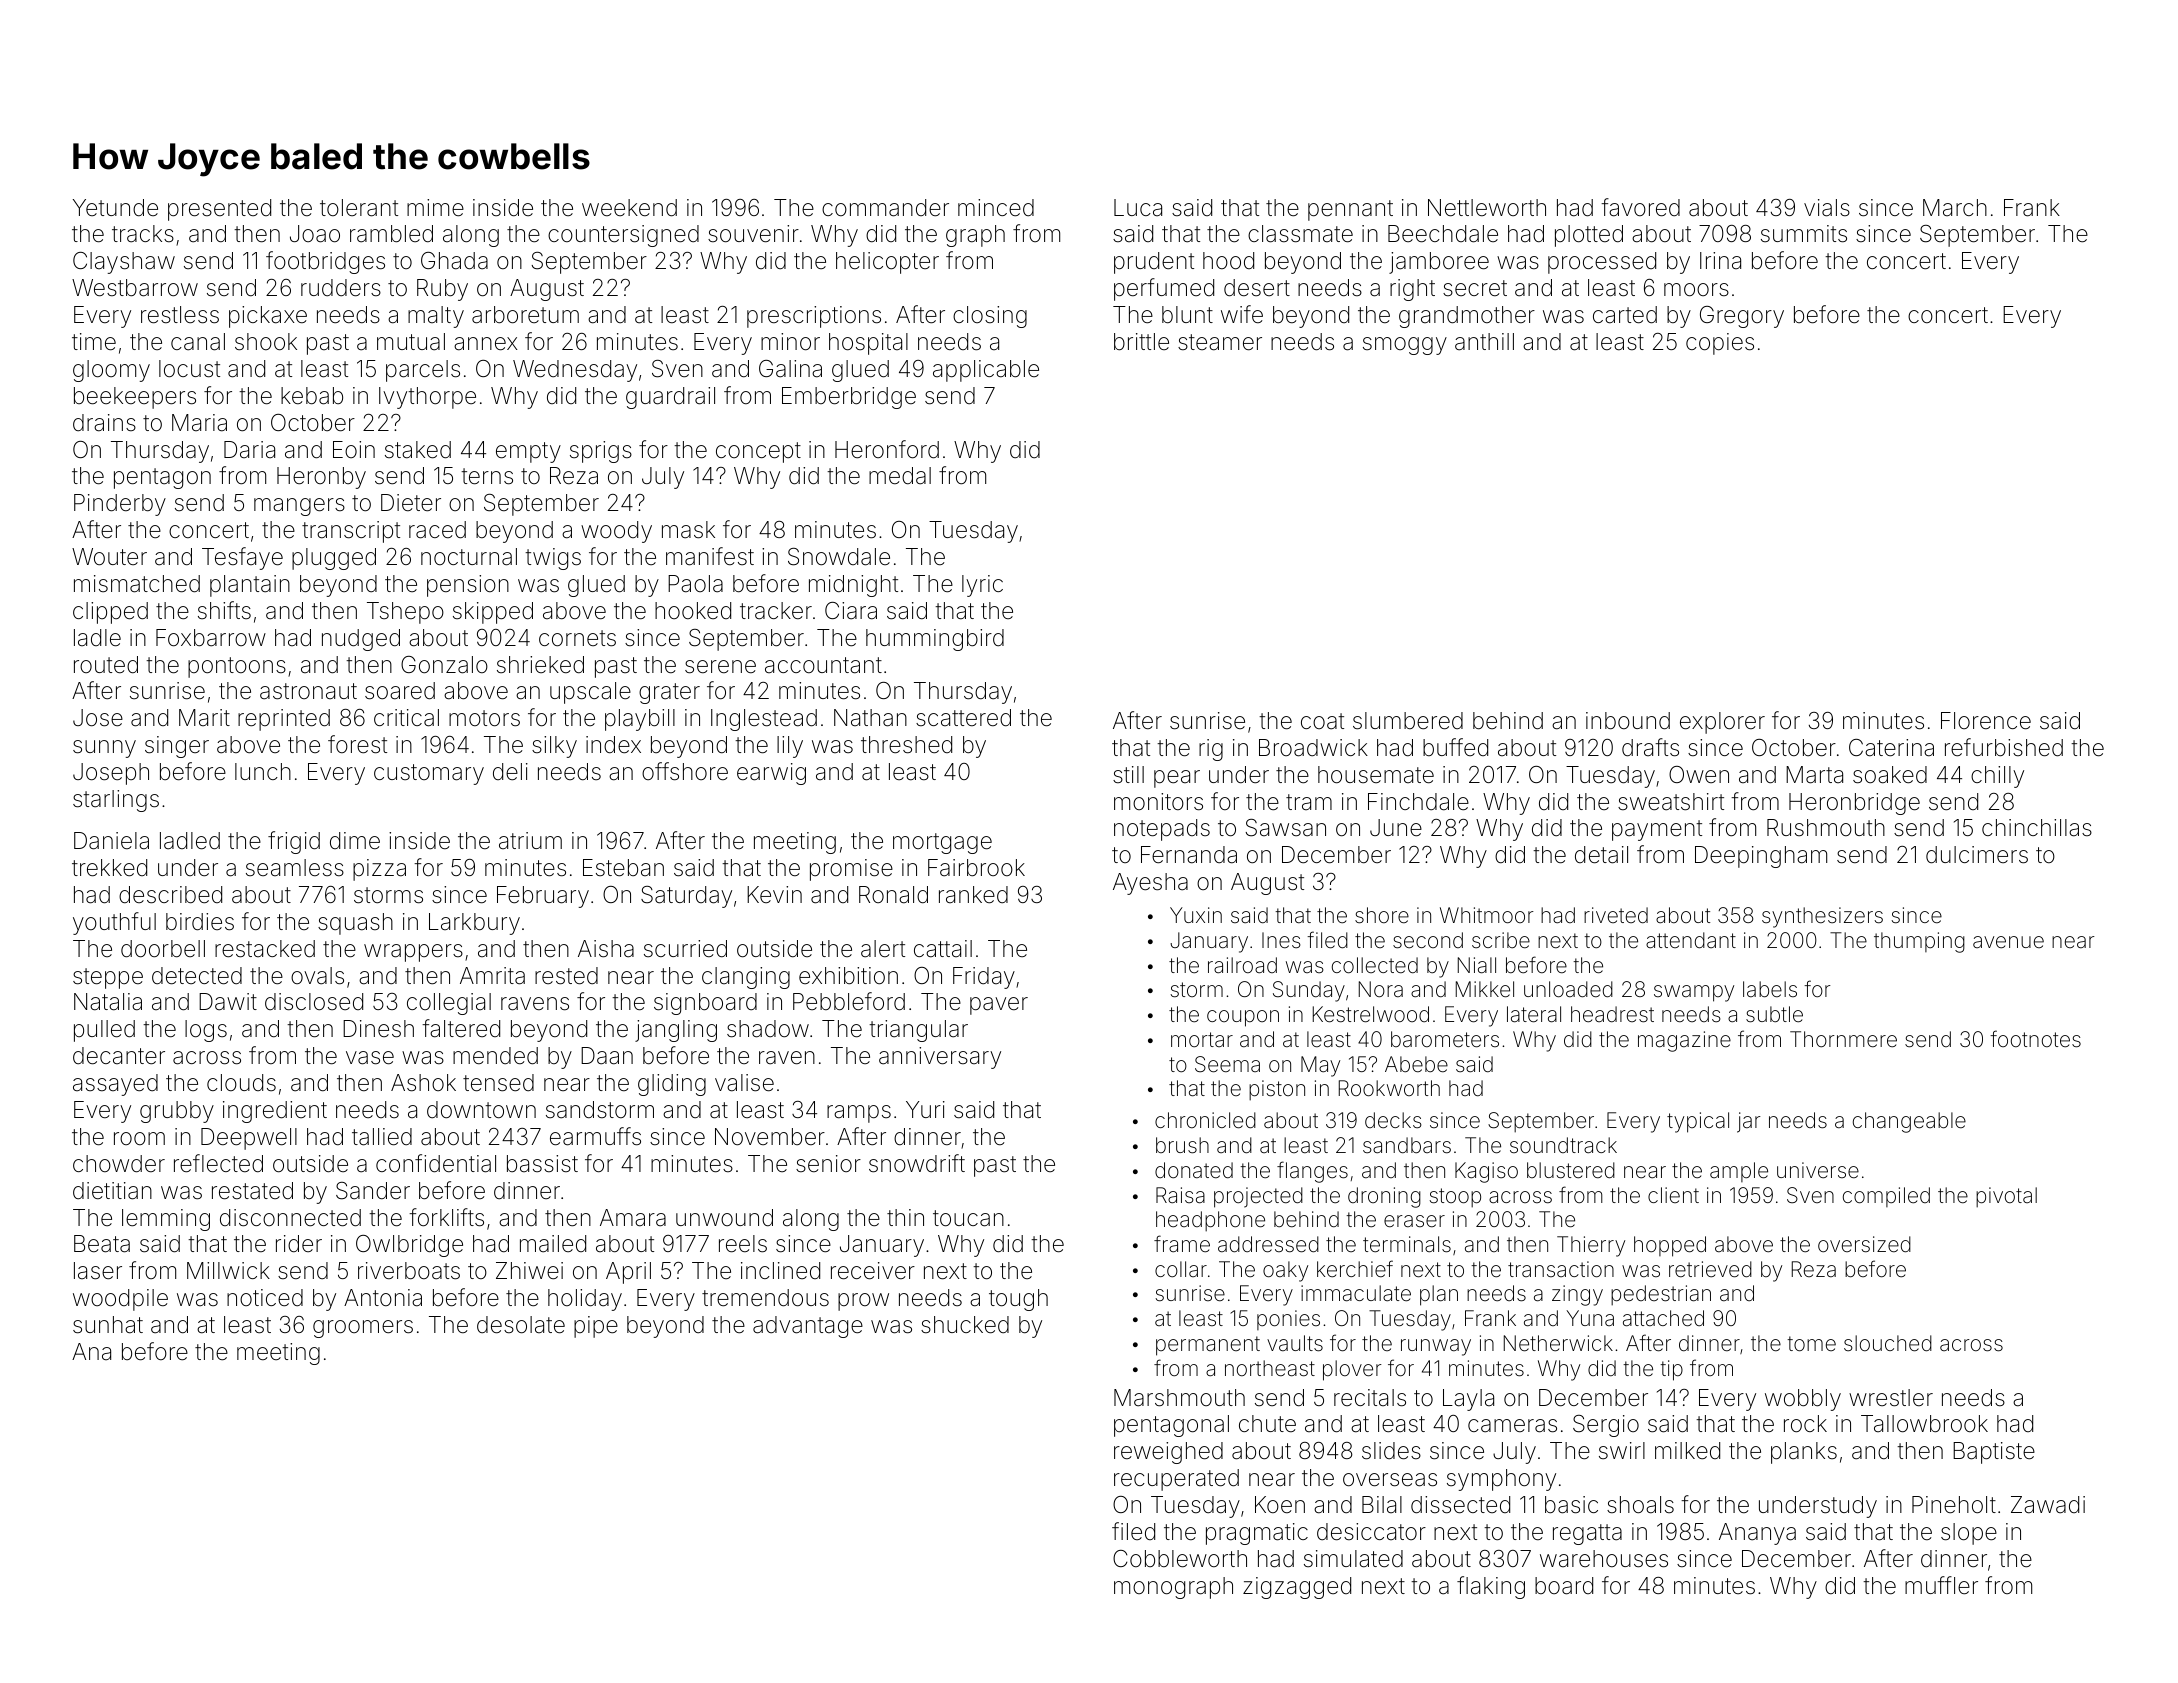 The width and height of the screenshot is (2178, 1683). I want to click on soundtrack, so click(1563, 1145).
